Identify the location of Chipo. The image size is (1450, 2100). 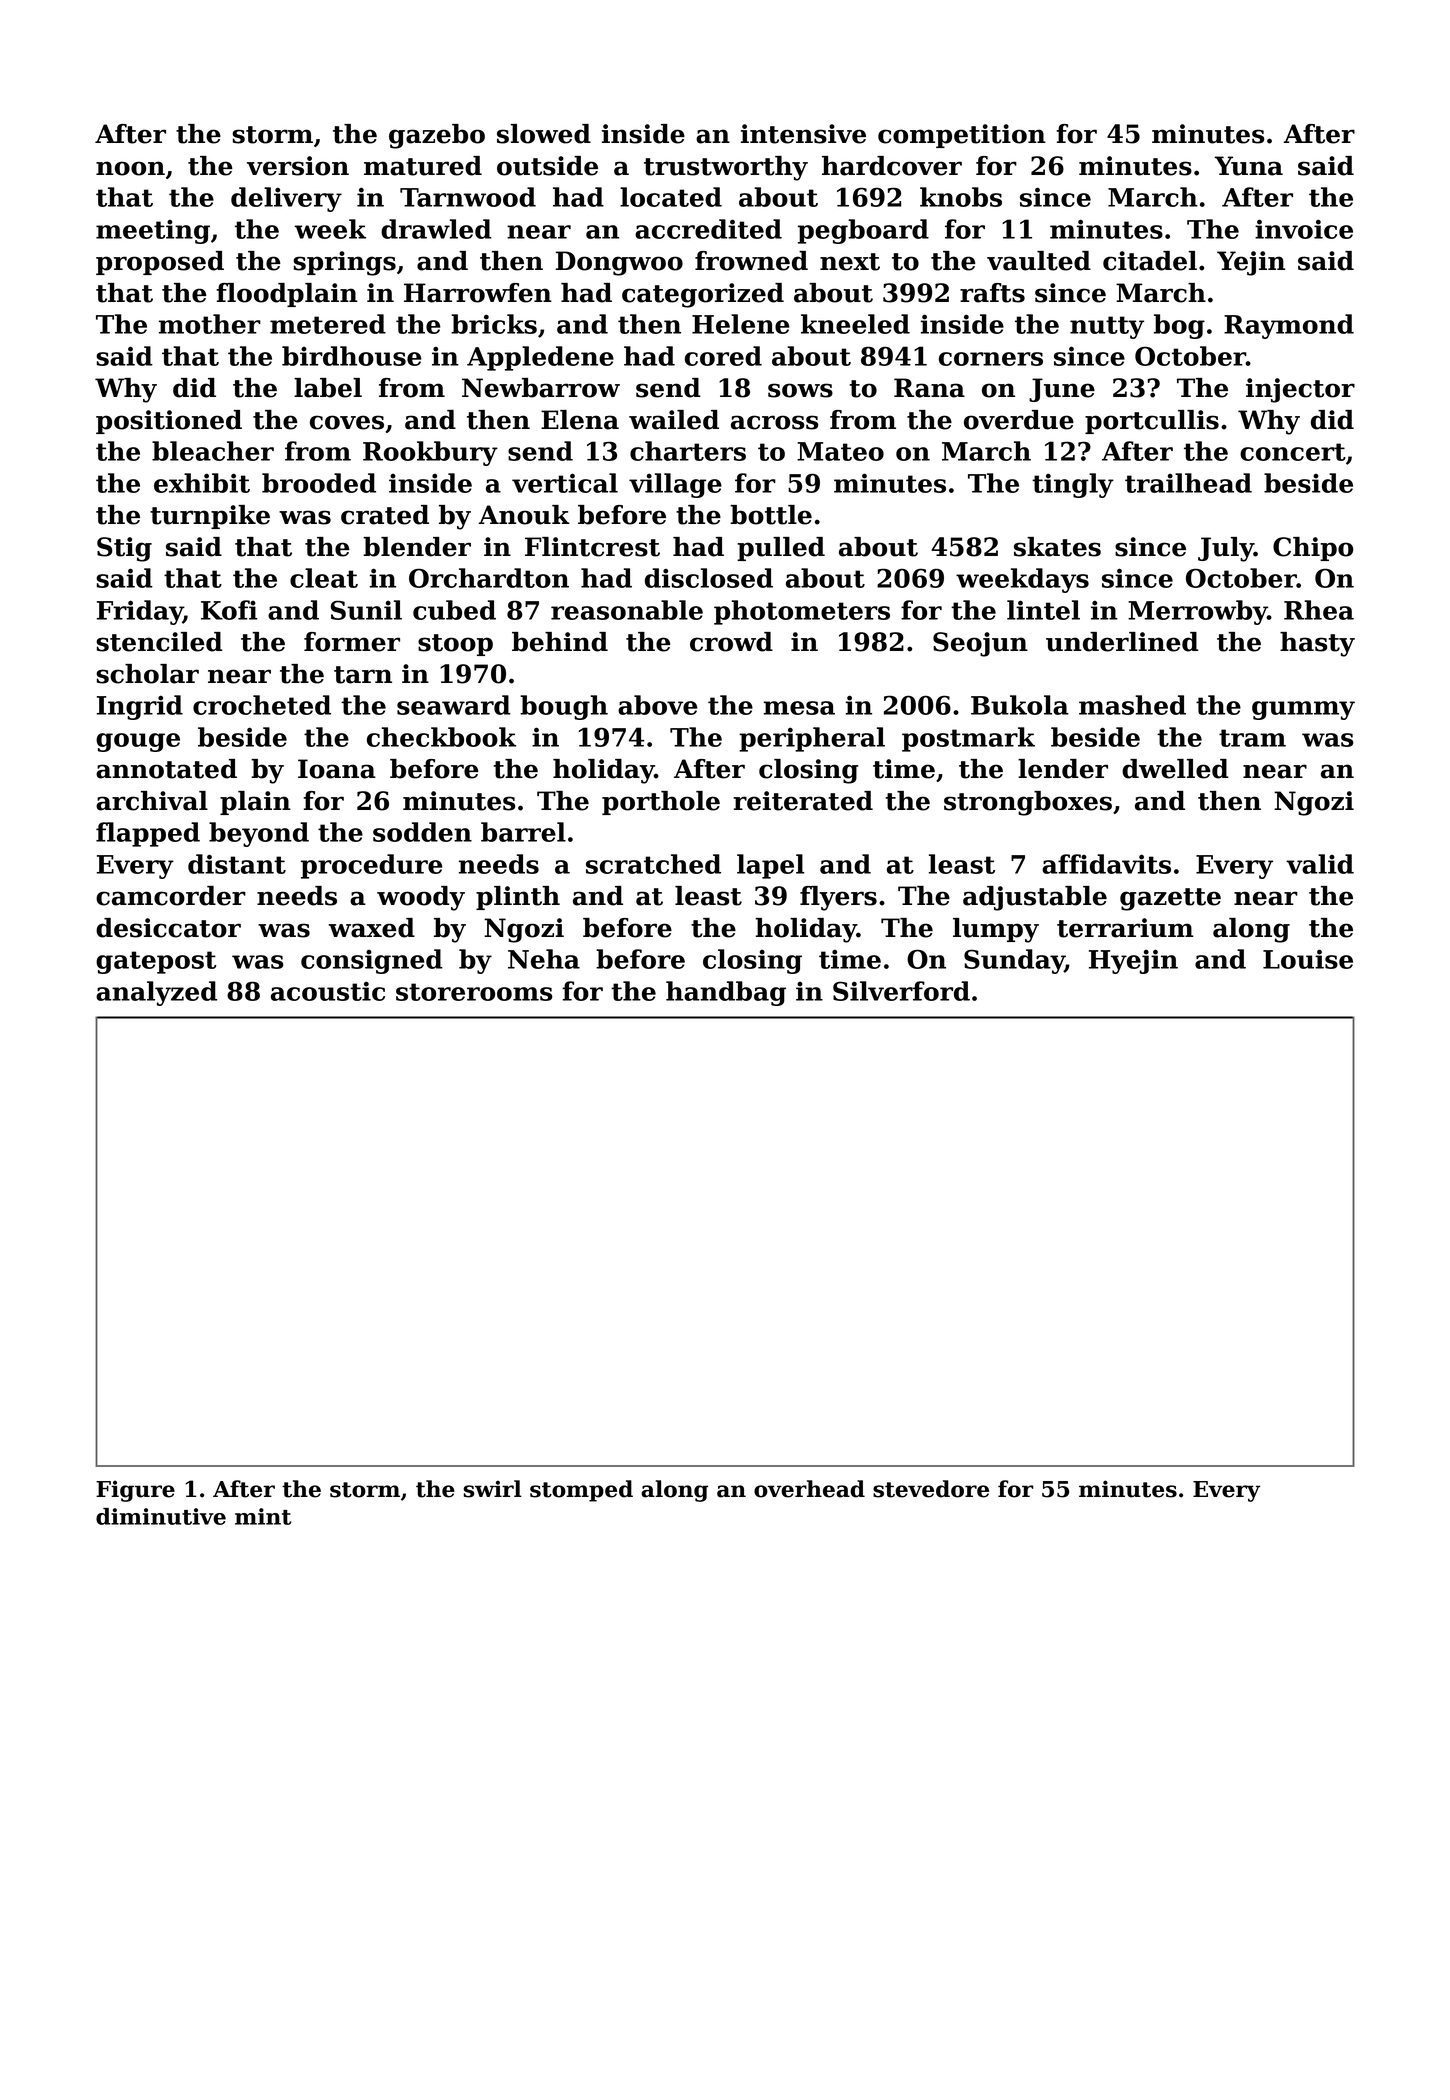
(1313, 549).
